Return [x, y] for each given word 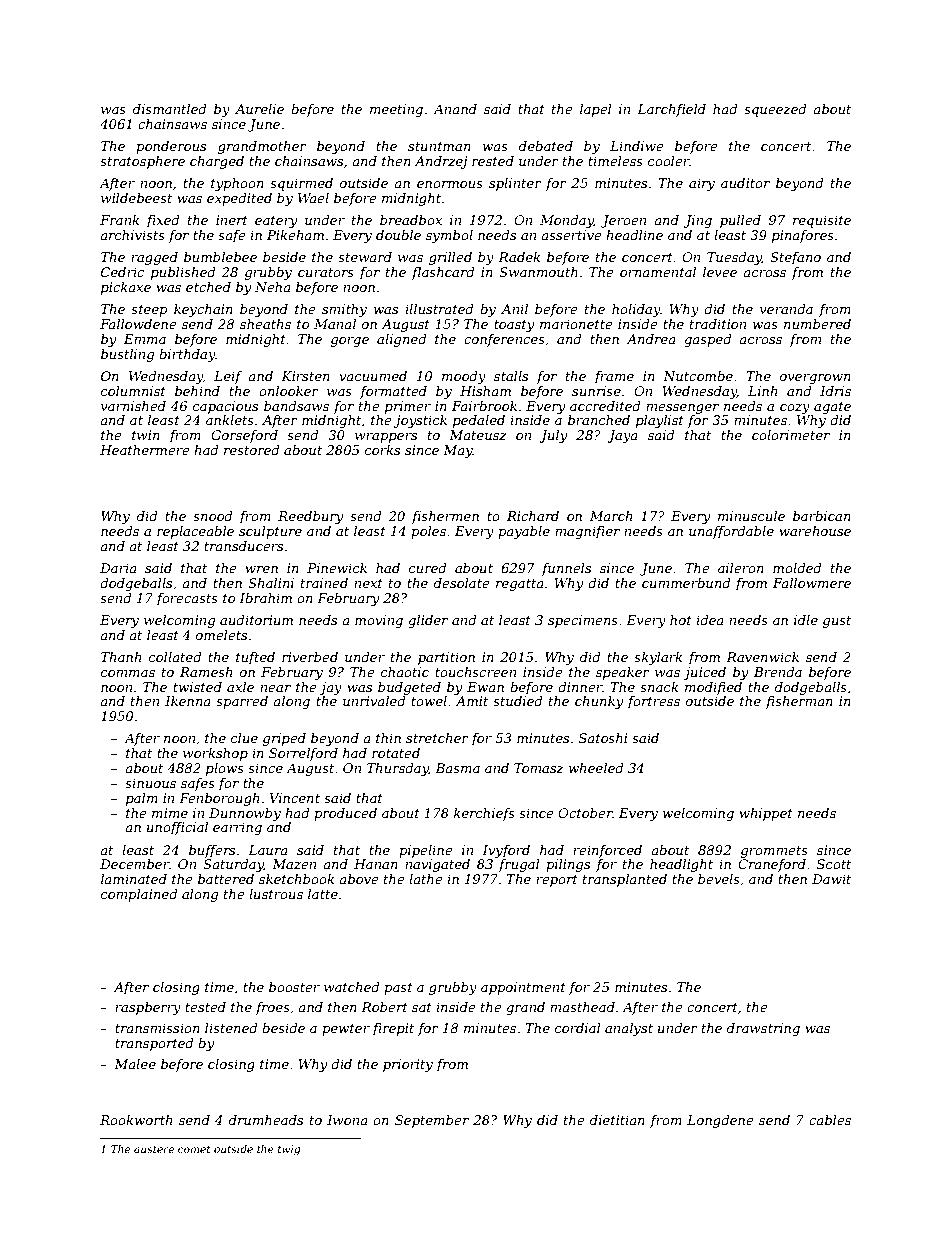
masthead [582, 1007]
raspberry [148, 1008]
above [359, 879]
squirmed [301, 184]
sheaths [265, 324]
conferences [504, 340]
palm [142, 799]
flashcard [443, 273]
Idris [835, 391]
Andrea [651, 339]
